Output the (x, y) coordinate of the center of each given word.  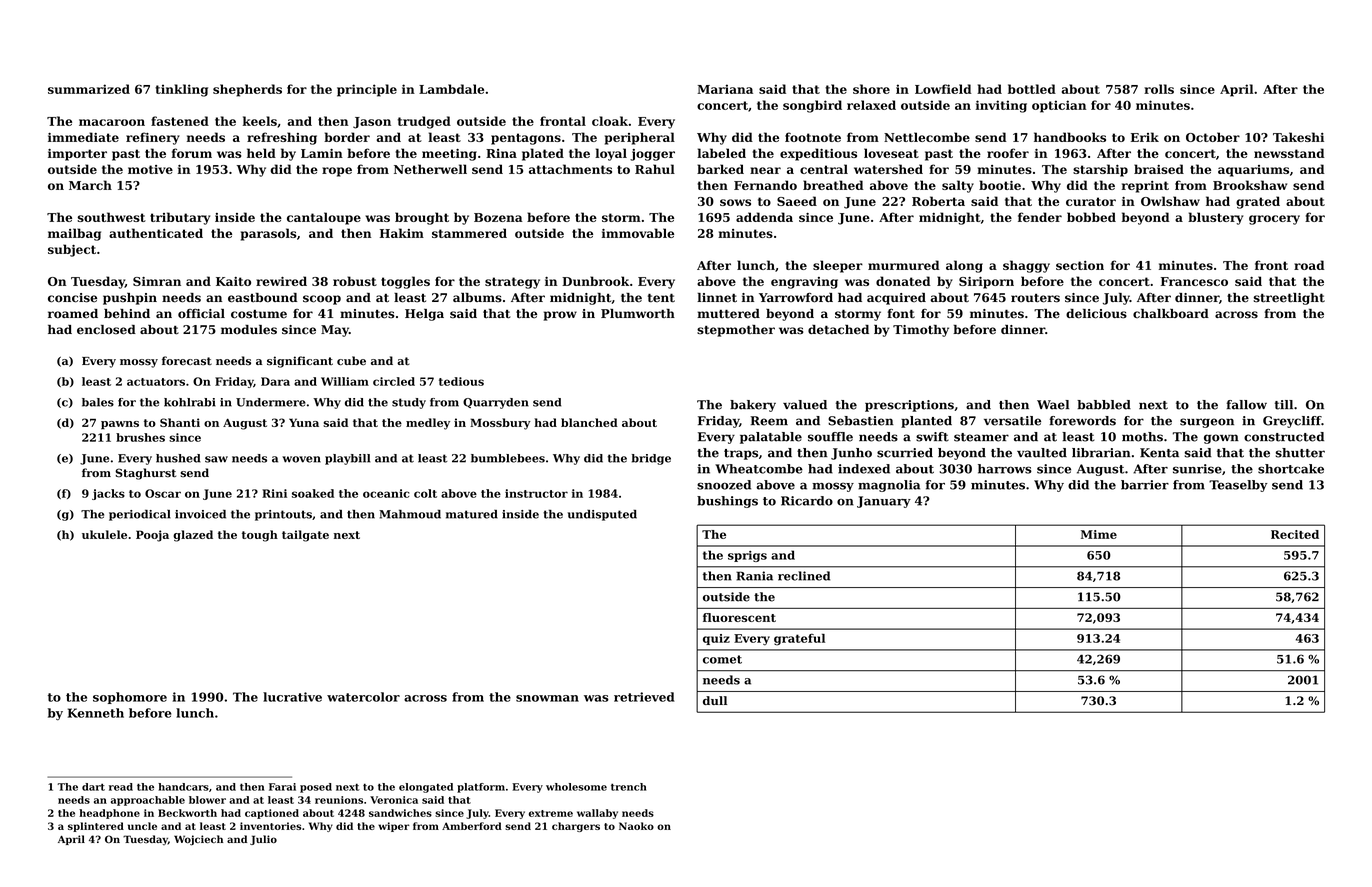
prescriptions (909, 406)
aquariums (1253, 171)
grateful (799, 640)
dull (715, 700)
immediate (83, 137)
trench (628, 787)
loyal (611, 154)
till (1284, 405)
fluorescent (739, 617)
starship (1100, 170)
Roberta (938, 201)
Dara (275, 381)
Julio (263, 840)
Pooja (152, 536)
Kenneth (96, 713)
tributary (180, 218)
